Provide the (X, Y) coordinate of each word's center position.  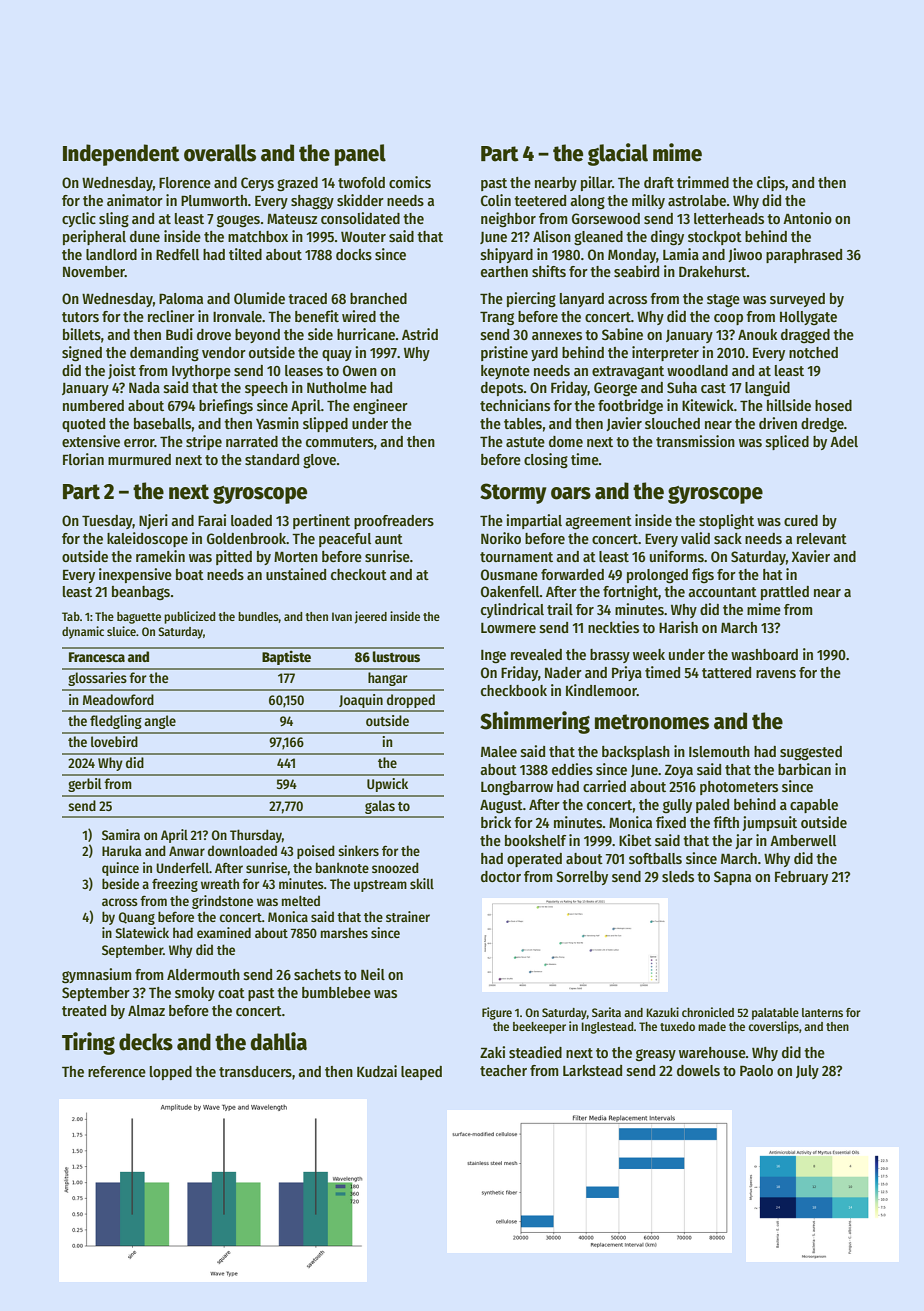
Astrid (420, 334)
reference (117, 1071)
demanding (164, 354)
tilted (245, 254)
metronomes (652, 722)
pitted (234, 557)
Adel (844, 441)
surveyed (797, 300)
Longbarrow (517, 788)
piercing (531, 300)
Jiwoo (745, 255)
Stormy (513, 493)
